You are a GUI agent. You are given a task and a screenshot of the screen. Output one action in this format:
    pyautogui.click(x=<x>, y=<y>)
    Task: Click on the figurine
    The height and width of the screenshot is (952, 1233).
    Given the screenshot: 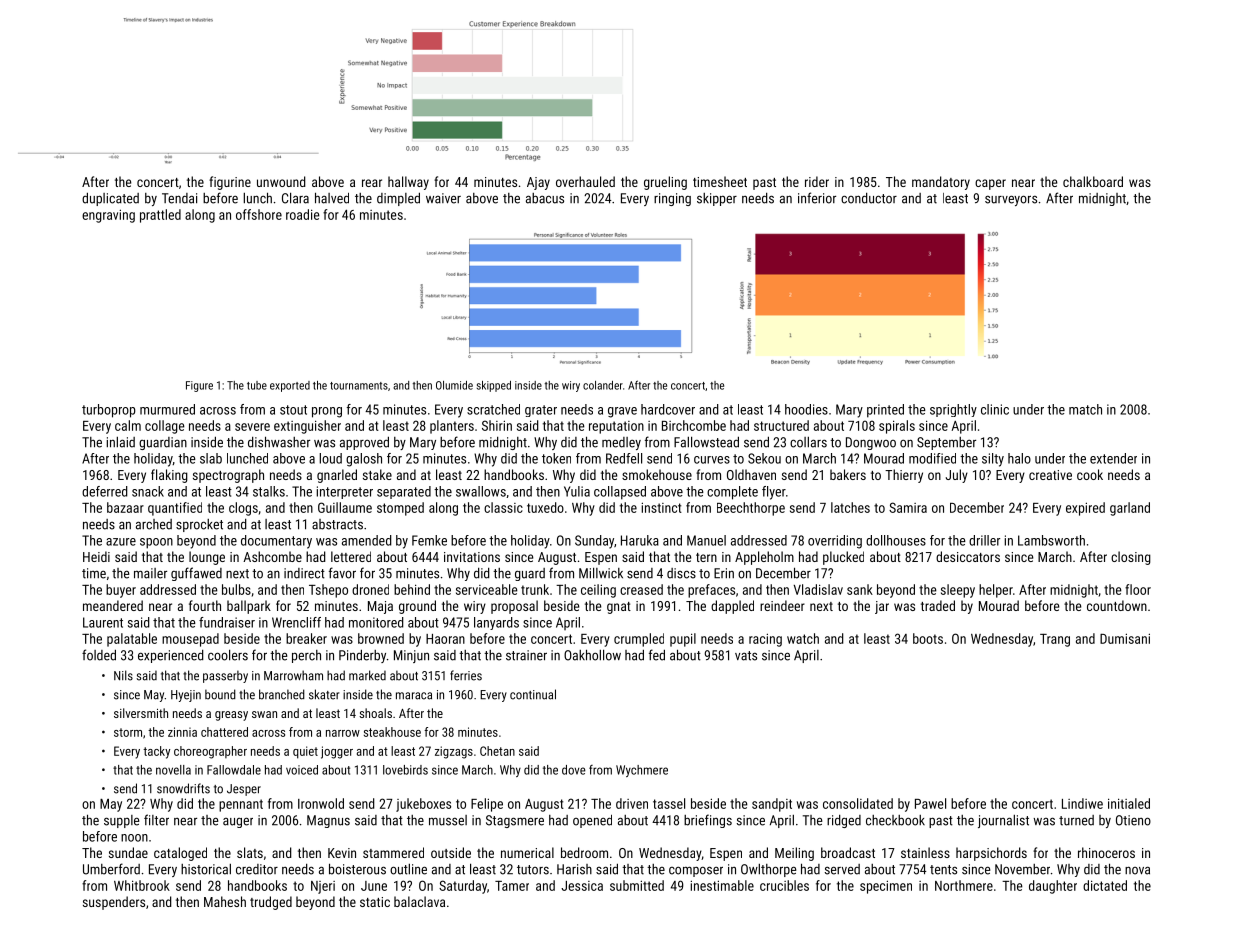 What is the action you would take?
    pyautogui.click(x=230, y=183)
